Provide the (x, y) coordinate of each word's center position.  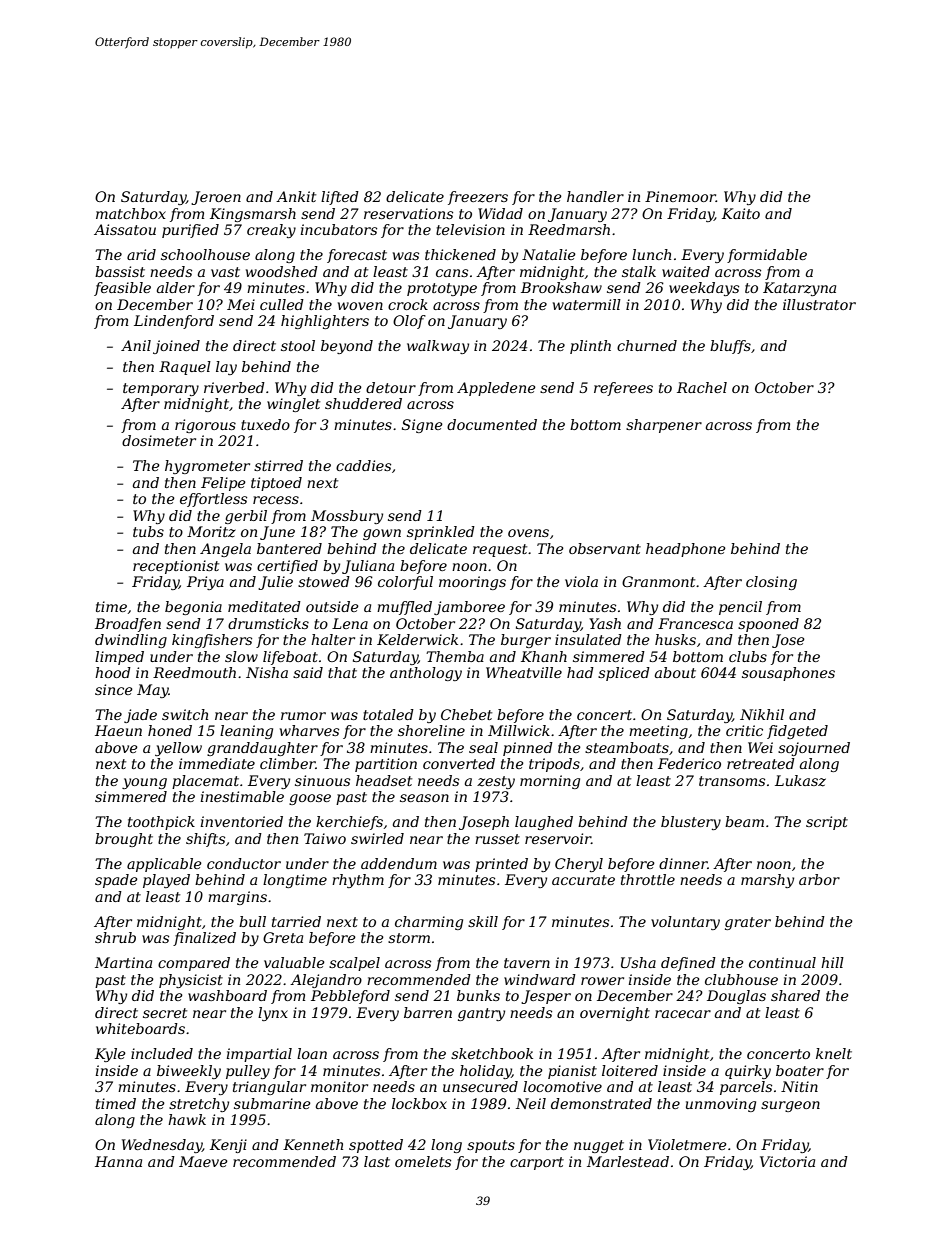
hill (832, 962)
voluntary (685, 923)
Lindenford (174, 322)
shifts (205, 840)
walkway (438, 347)
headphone (686, 550)
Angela (225, 550)
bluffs (730, 347)
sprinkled (441, 533)
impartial (259, 1055)
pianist (572, 1072)
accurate (583, 880)
